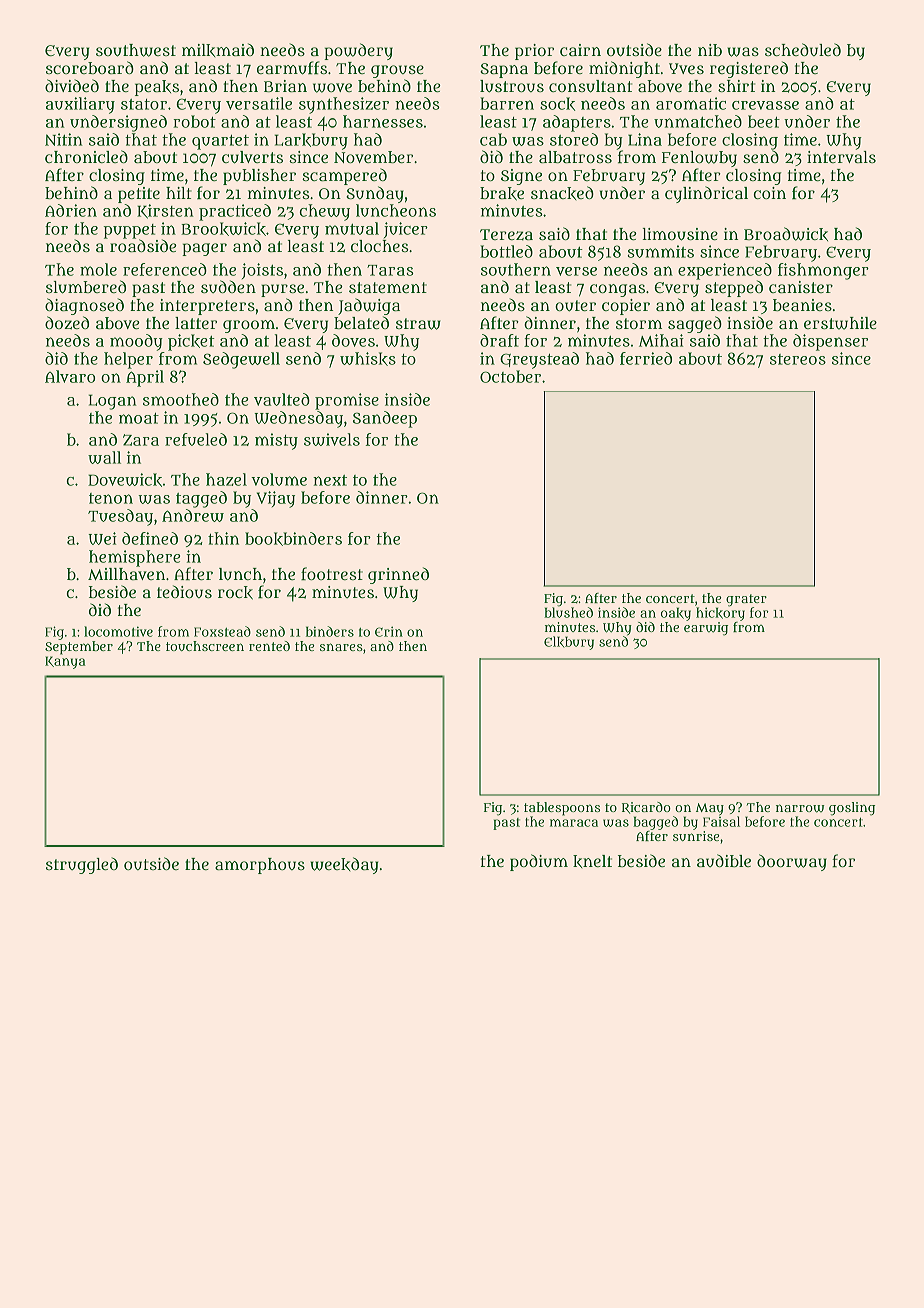  What do you see at coordinates (259, 103) in the screenshot?
I see `versatile` at bounding box center [259, 103].
